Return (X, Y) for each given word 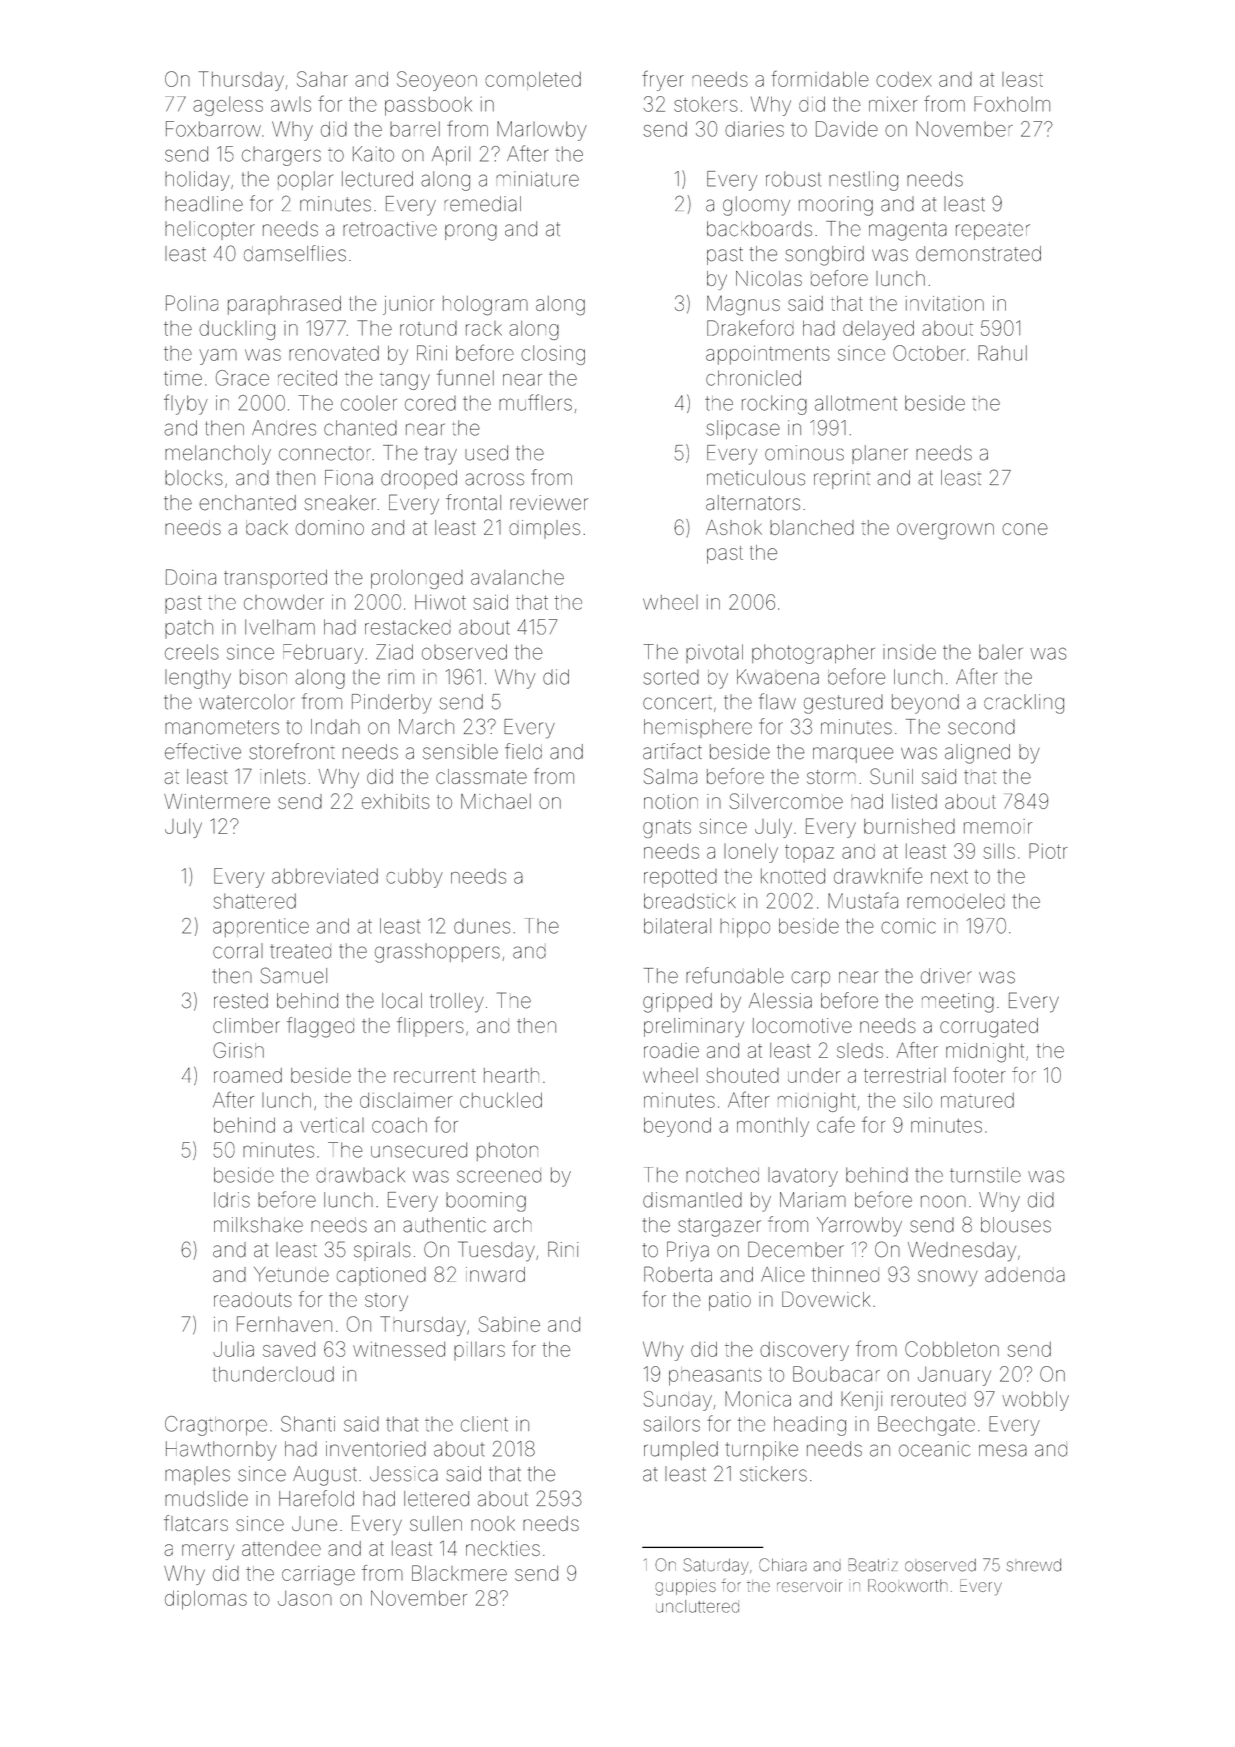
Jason (305, 1598)
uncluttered (697, 1606)
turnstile (985, 1175)
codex (903, 79)
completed (533, 81)
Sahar (322, 79)
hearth (511, 1075)
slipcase (743, 429)
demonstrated (978, 254)
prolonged (417, 579)
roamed (248, 1075)
